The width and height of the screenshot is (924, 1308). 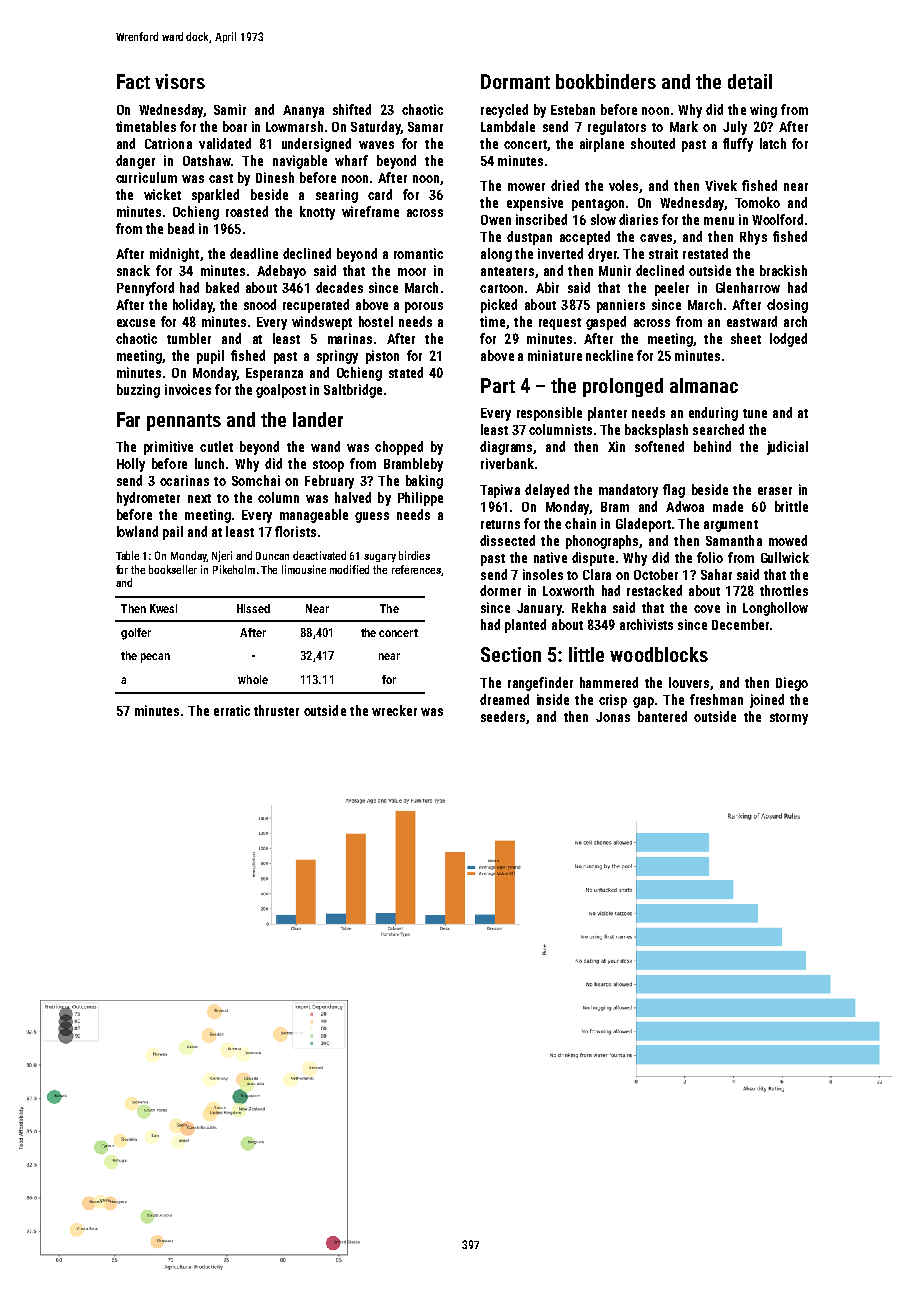 What do you see at coordinates (775, 491) in the screenshot?
I see `eraser` at bounding box center [775, 491].
